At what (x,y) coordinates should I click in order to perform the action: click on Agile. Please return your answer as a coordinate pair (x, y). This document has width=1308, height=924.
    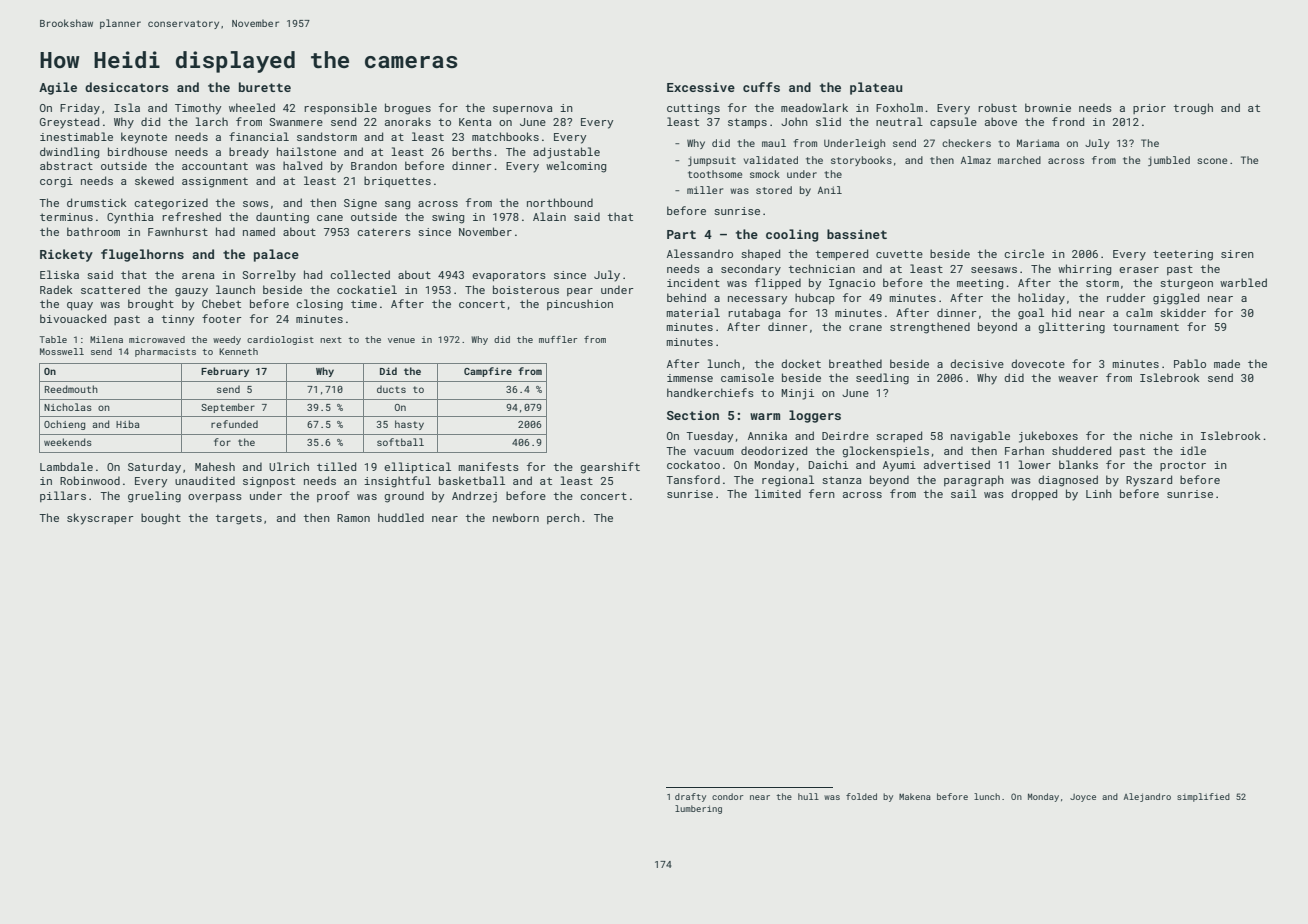
    Looking at the image, I should click on (58, 88).
